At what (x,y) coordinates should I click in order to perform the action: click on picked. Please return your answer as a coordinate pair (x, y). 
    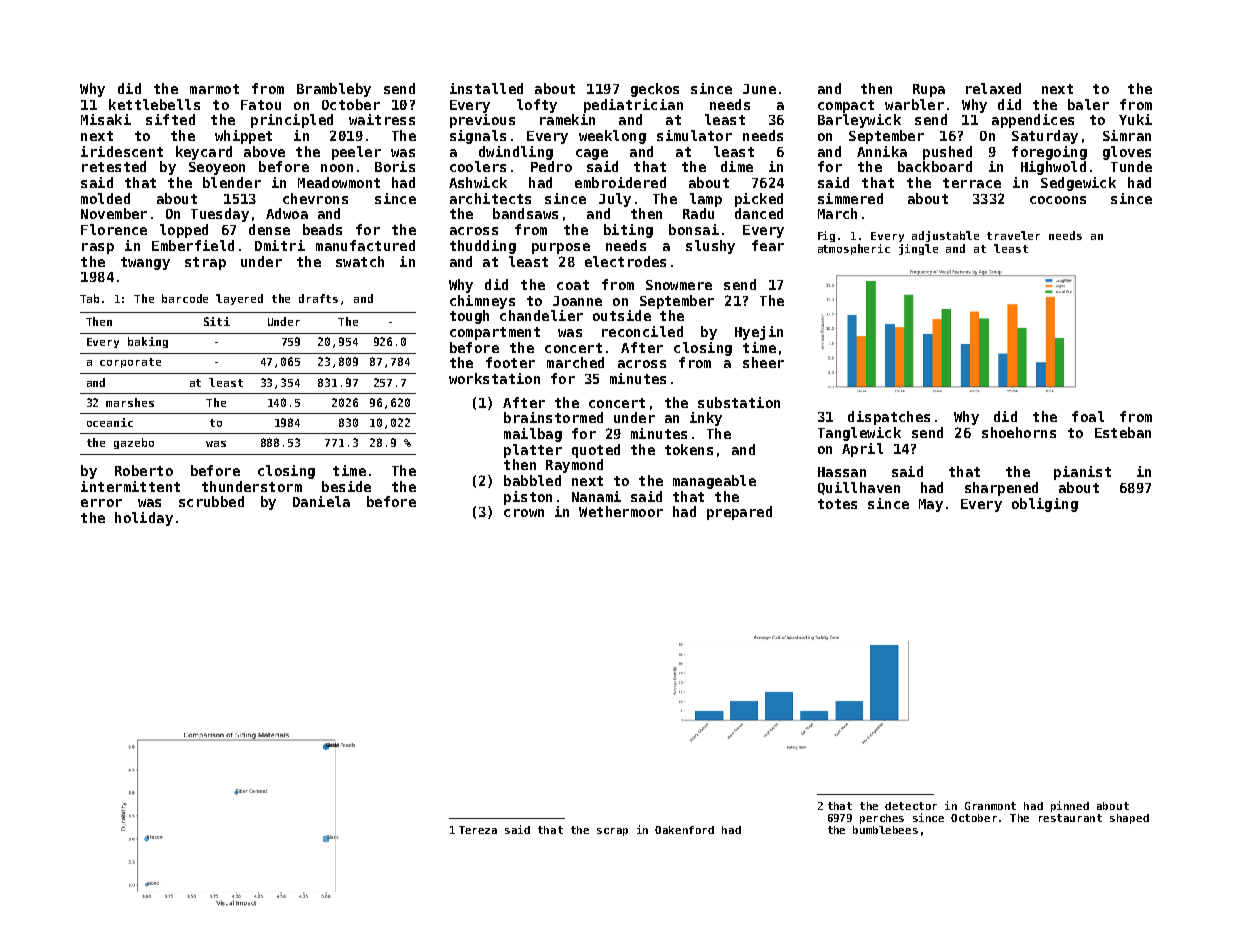
    Looking at the image, I should click on (759, 200).
